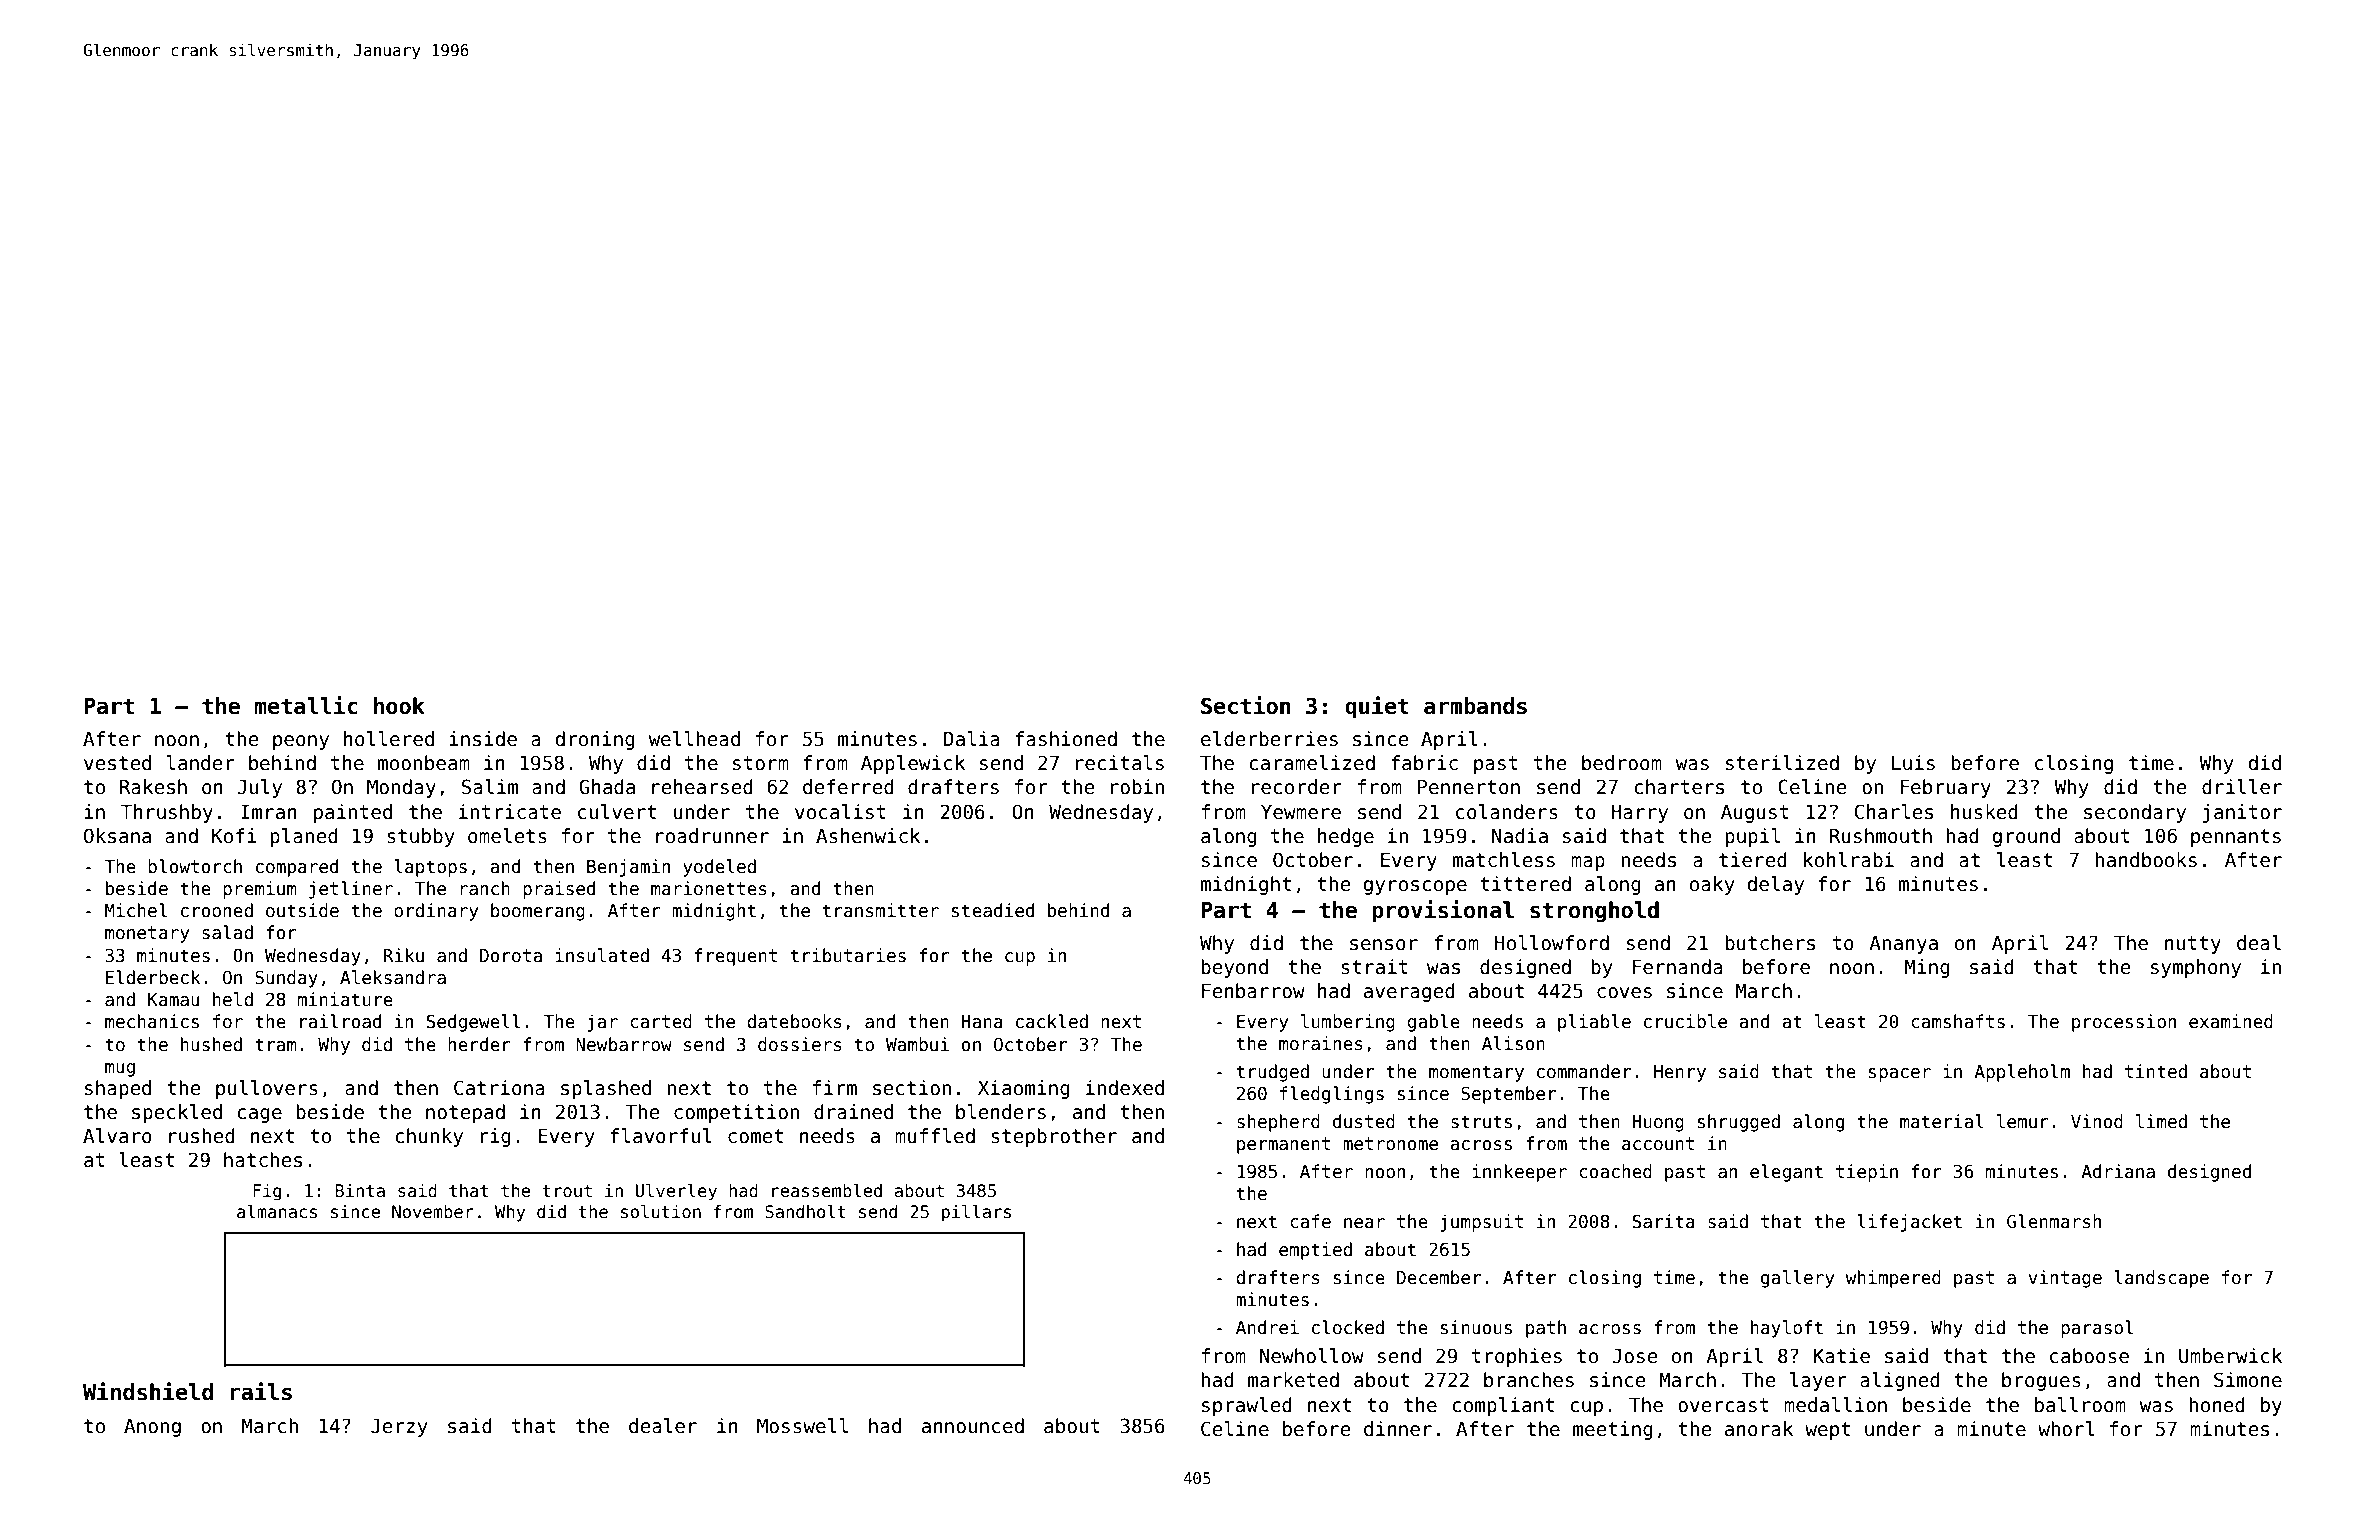  I want to click on cafe, so click(1310, 1221).
